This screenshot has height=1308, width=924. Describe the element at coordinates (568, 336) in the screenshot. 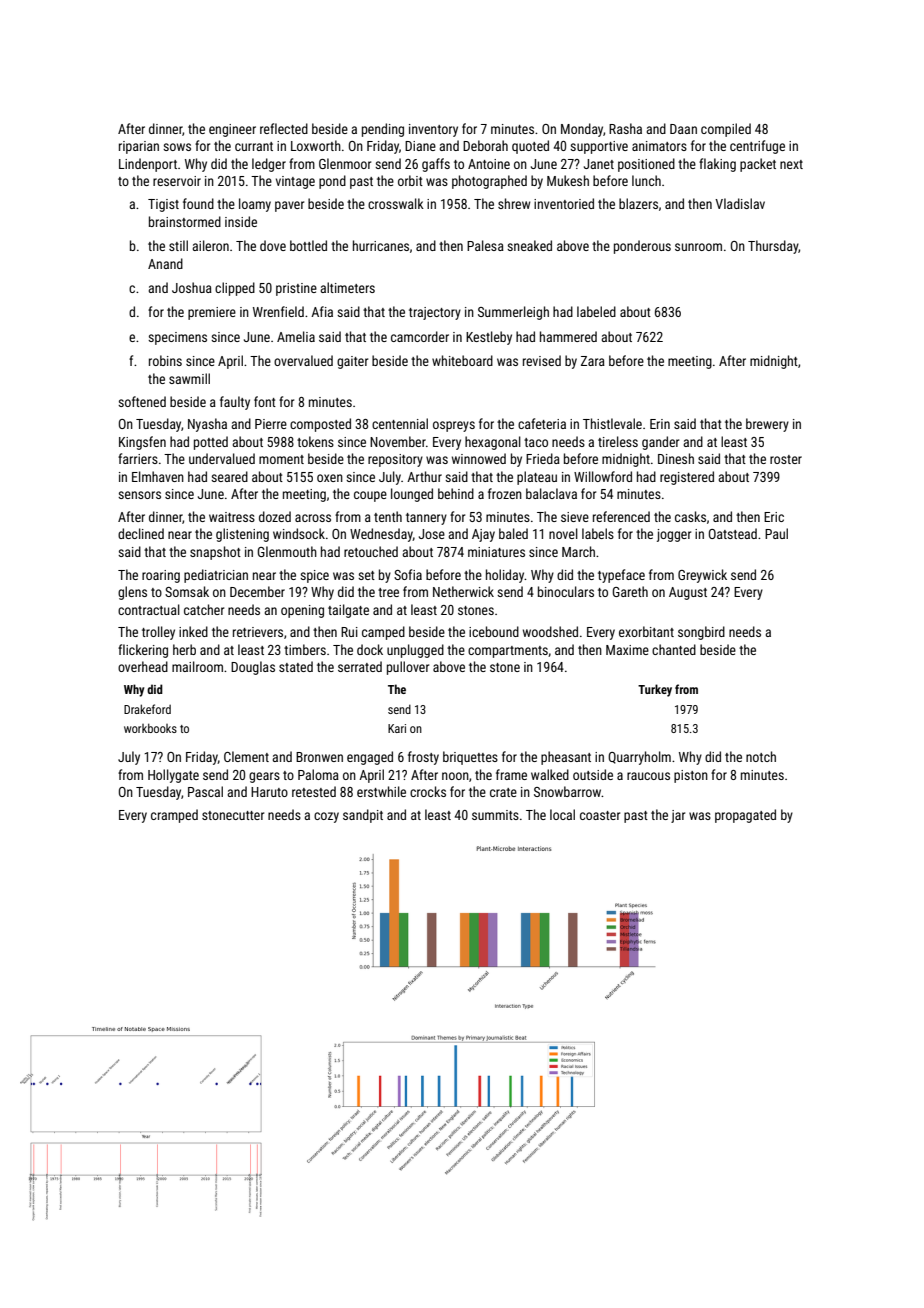

I see `hammered` at that location.
